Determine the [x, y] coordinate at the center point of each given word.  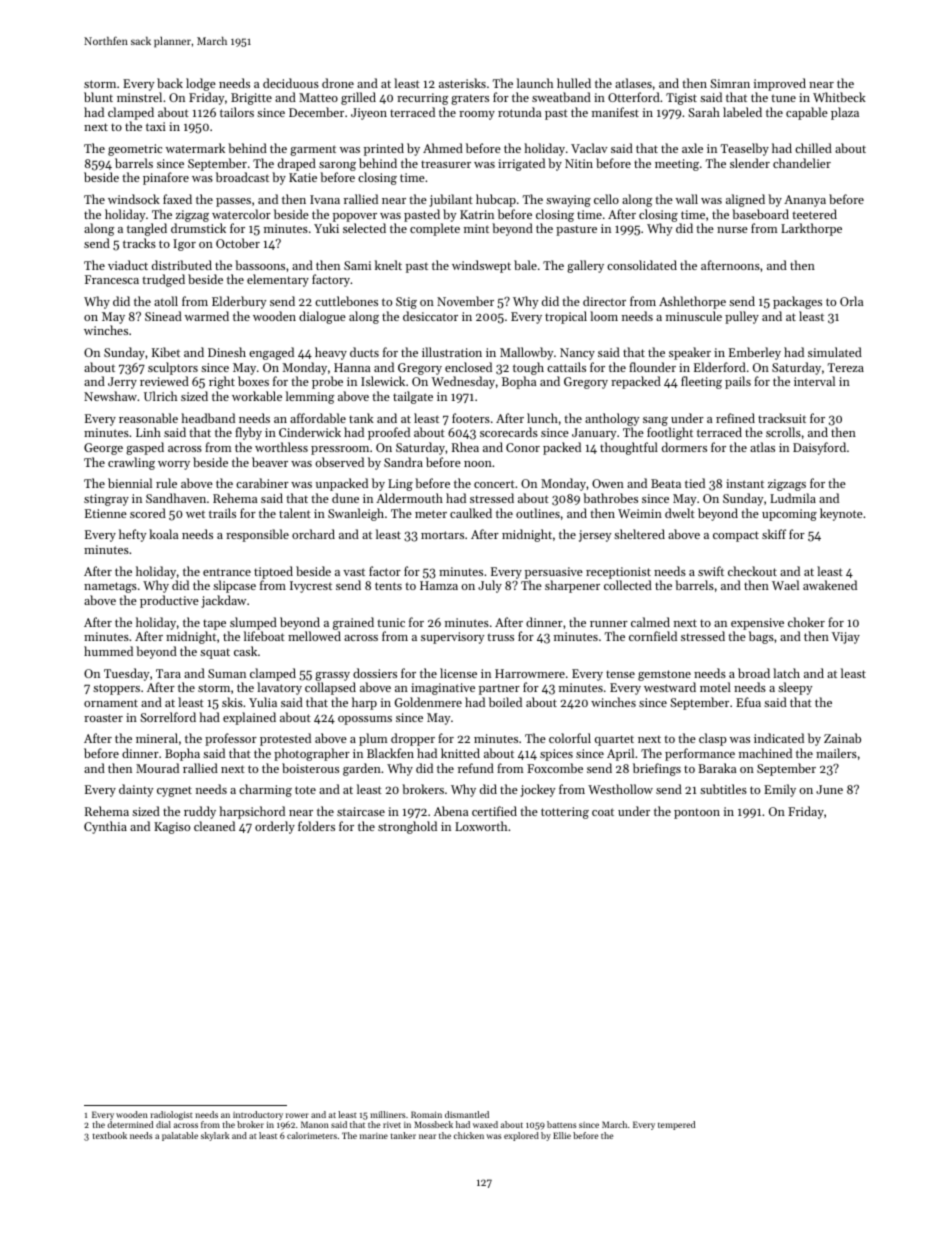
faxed [177, 199]
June [829, 789]
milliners [387, 1114]
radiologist [171, 1115]
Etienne [106, 513]
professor [231, 739]
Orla [851, 301]
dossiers [375, 673]
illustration [452, 352]
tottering [565, 813]
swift [711, 571]
